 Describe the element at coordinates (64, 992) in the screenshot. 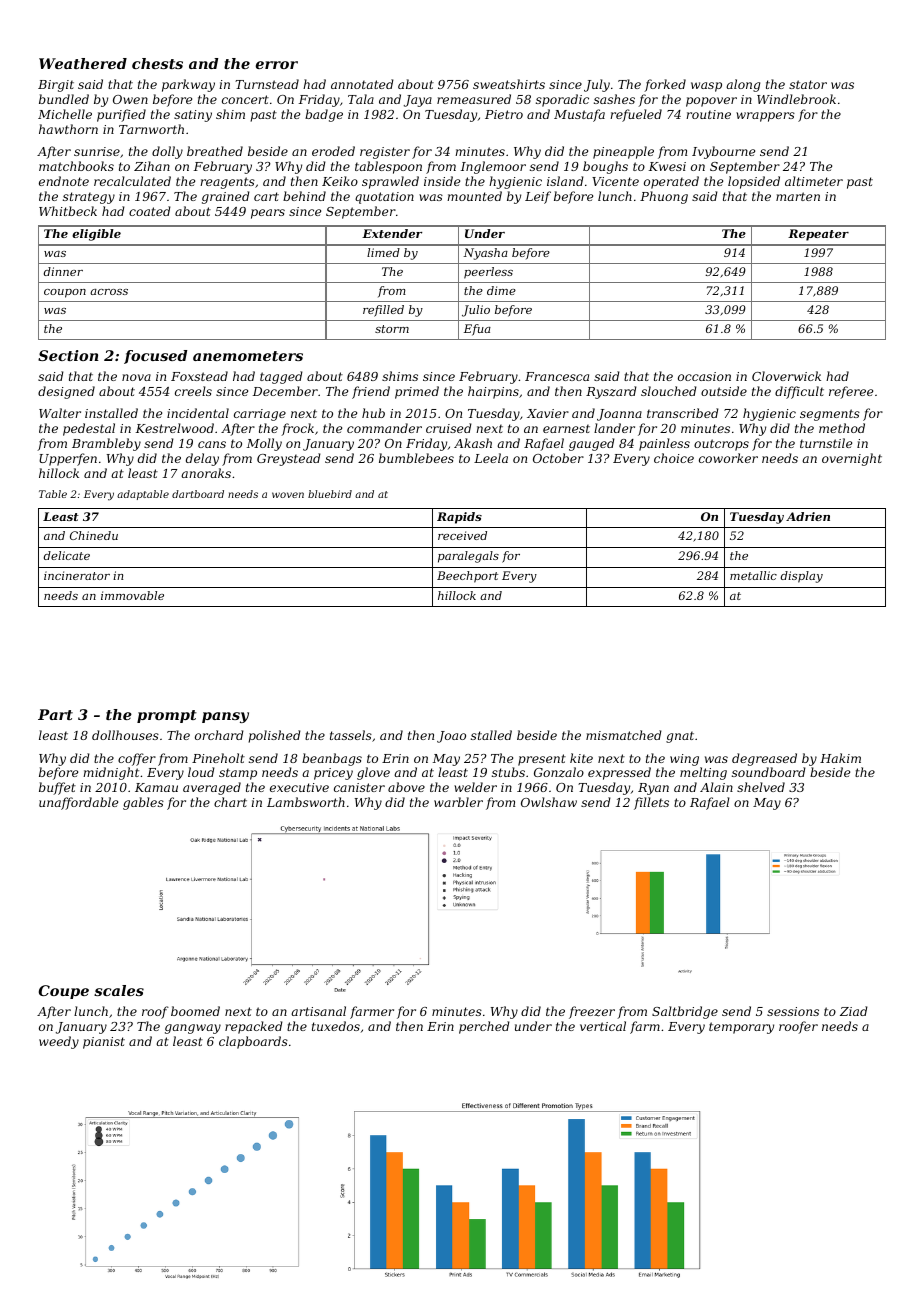

I see `Coupe` at that location.
